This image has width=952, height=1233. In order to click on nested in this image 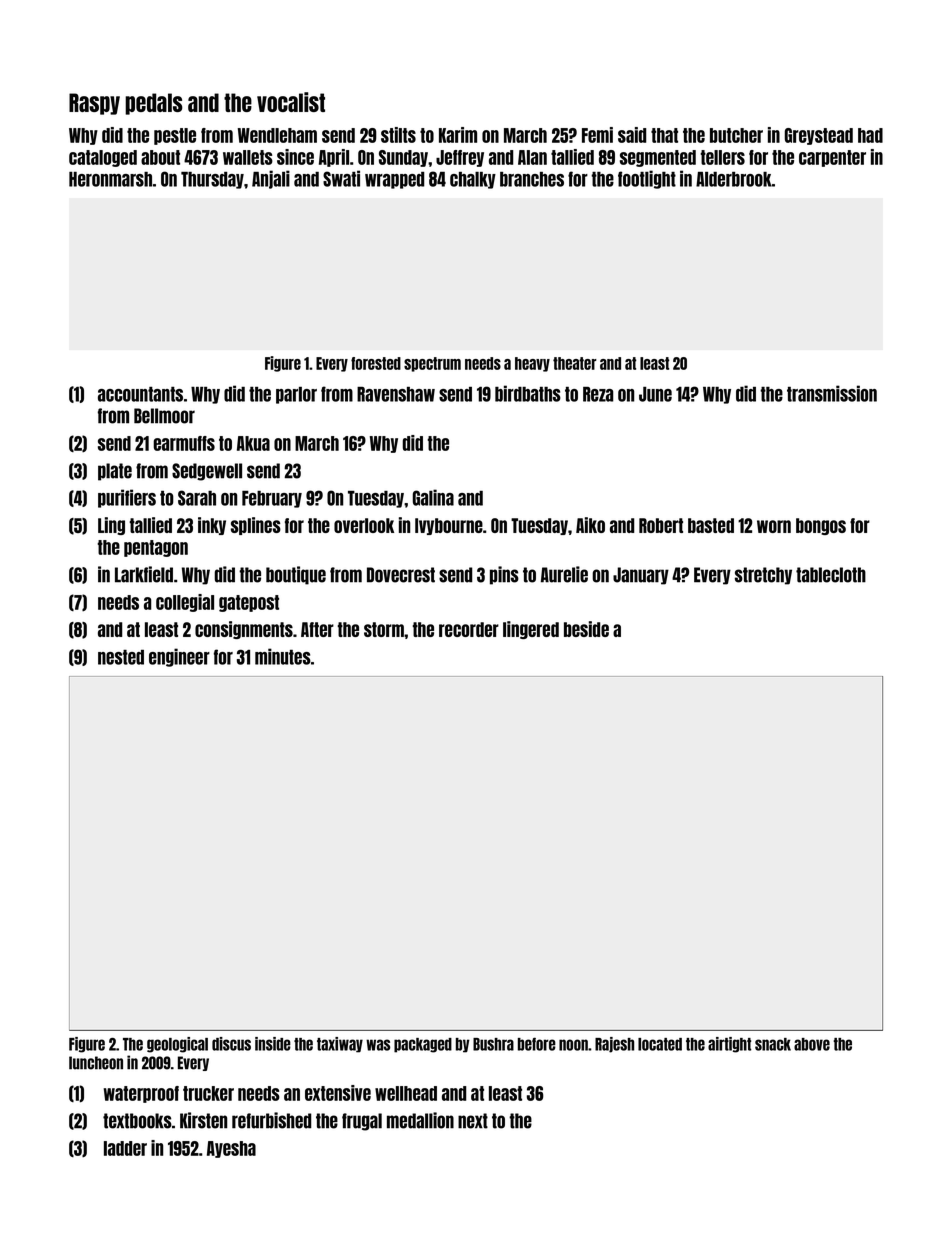, I will do `click(121, 657)`.
